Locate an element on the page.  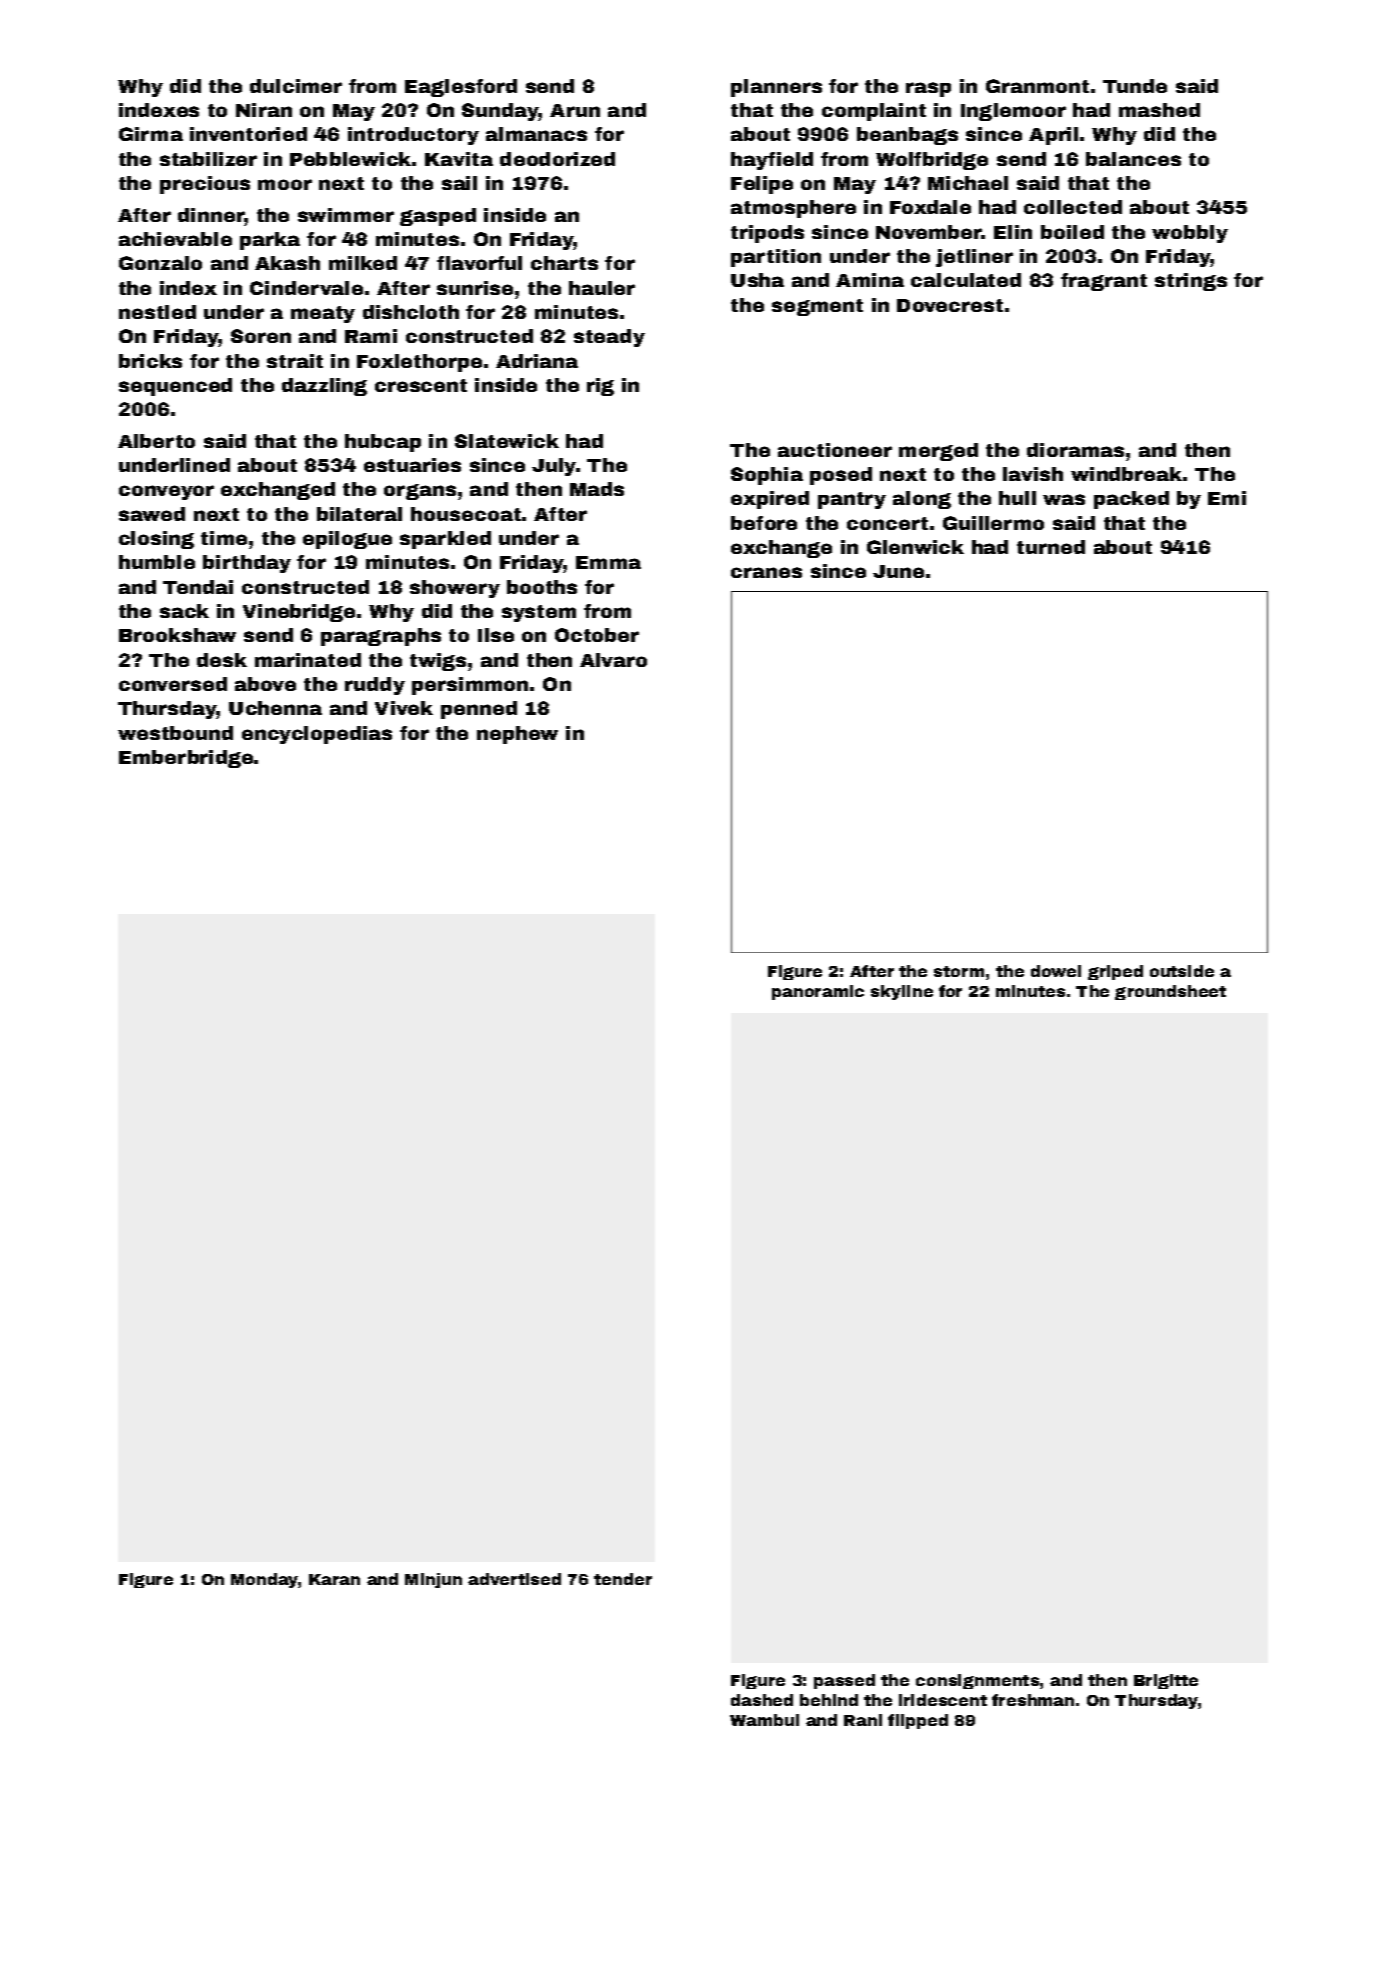
Monday is located at coordinates (265, 1580).
